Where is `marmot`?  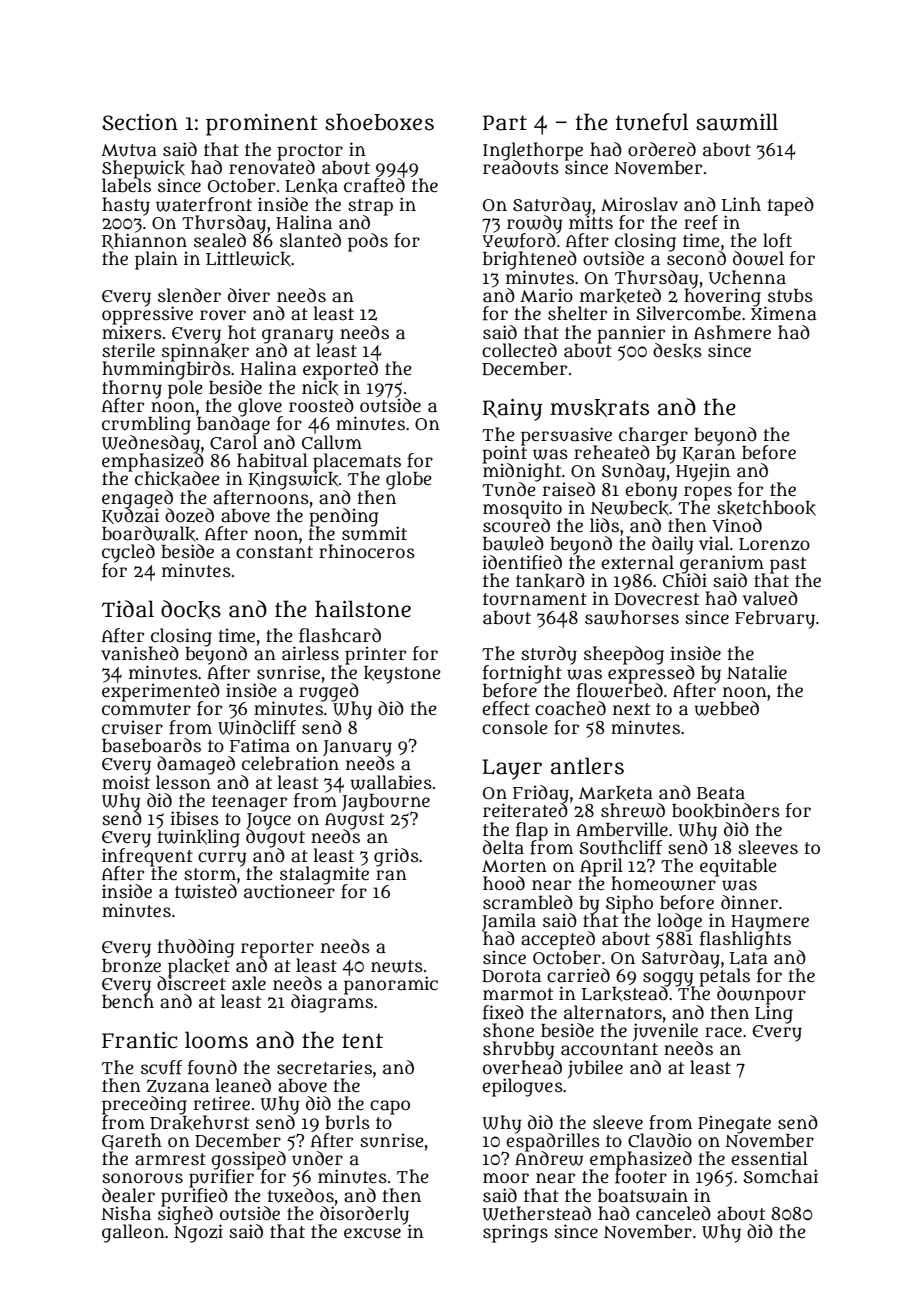
marmot is located at coordinates (518, 994).
